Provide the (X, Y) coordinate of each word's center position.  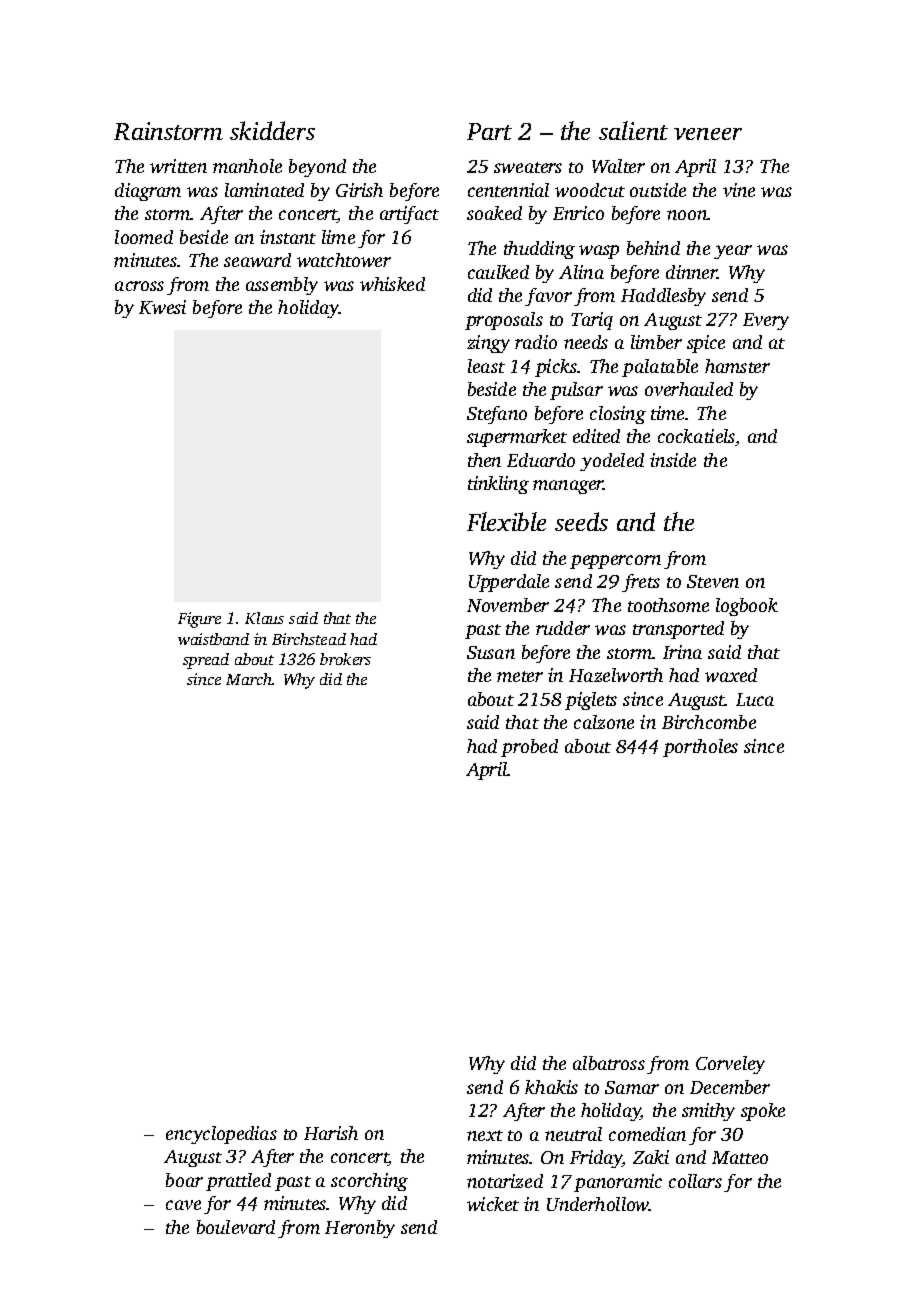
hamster (737, 366)
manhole (247, 166)
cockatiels (696, 436)
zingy (488, 344)
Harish (331, 1133)
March (249, 679)
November (508, 605)
